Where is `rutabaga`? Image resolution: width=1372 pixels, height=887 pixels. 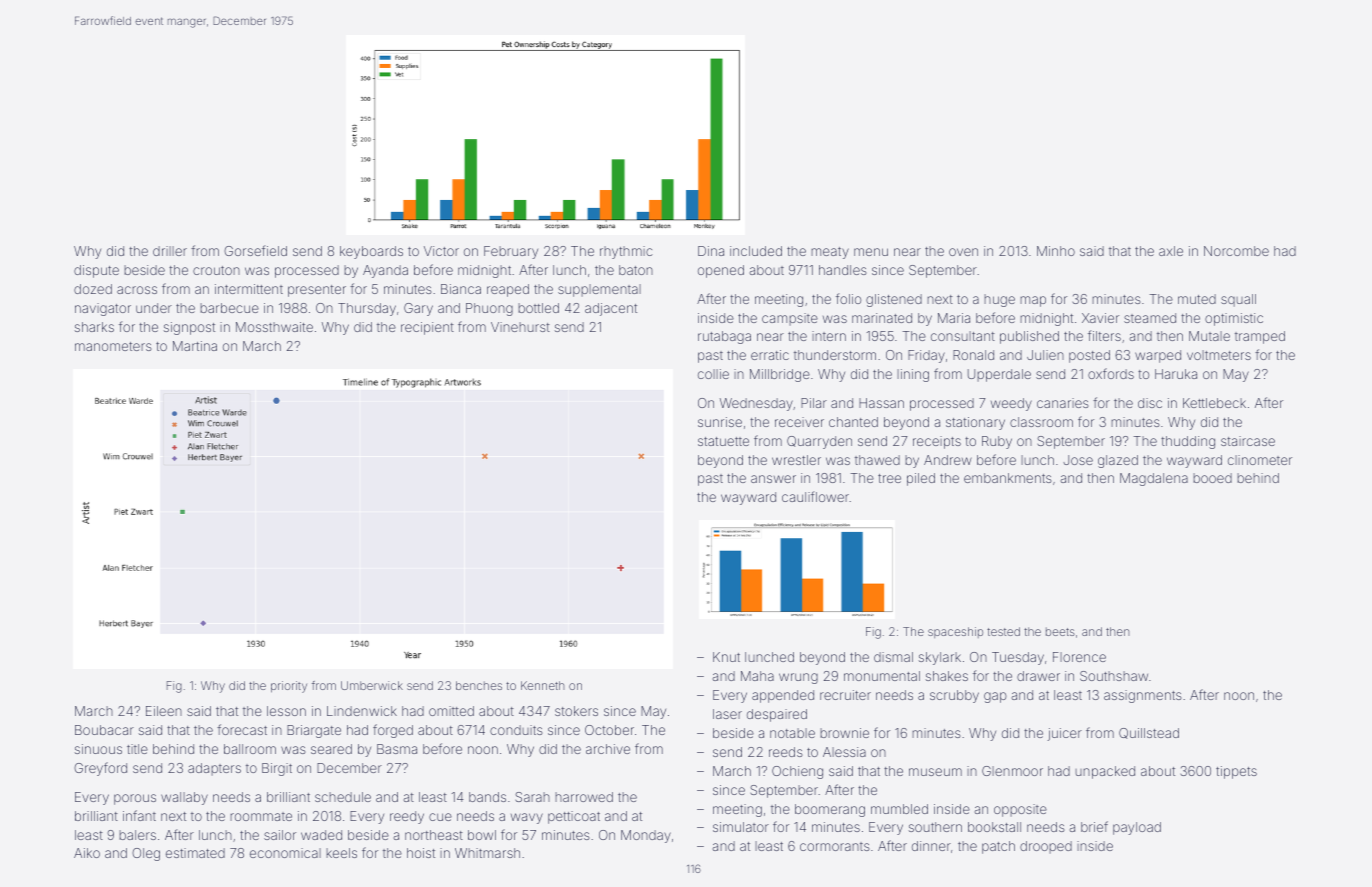 rutabaga is located at coordinates (724, 337).
